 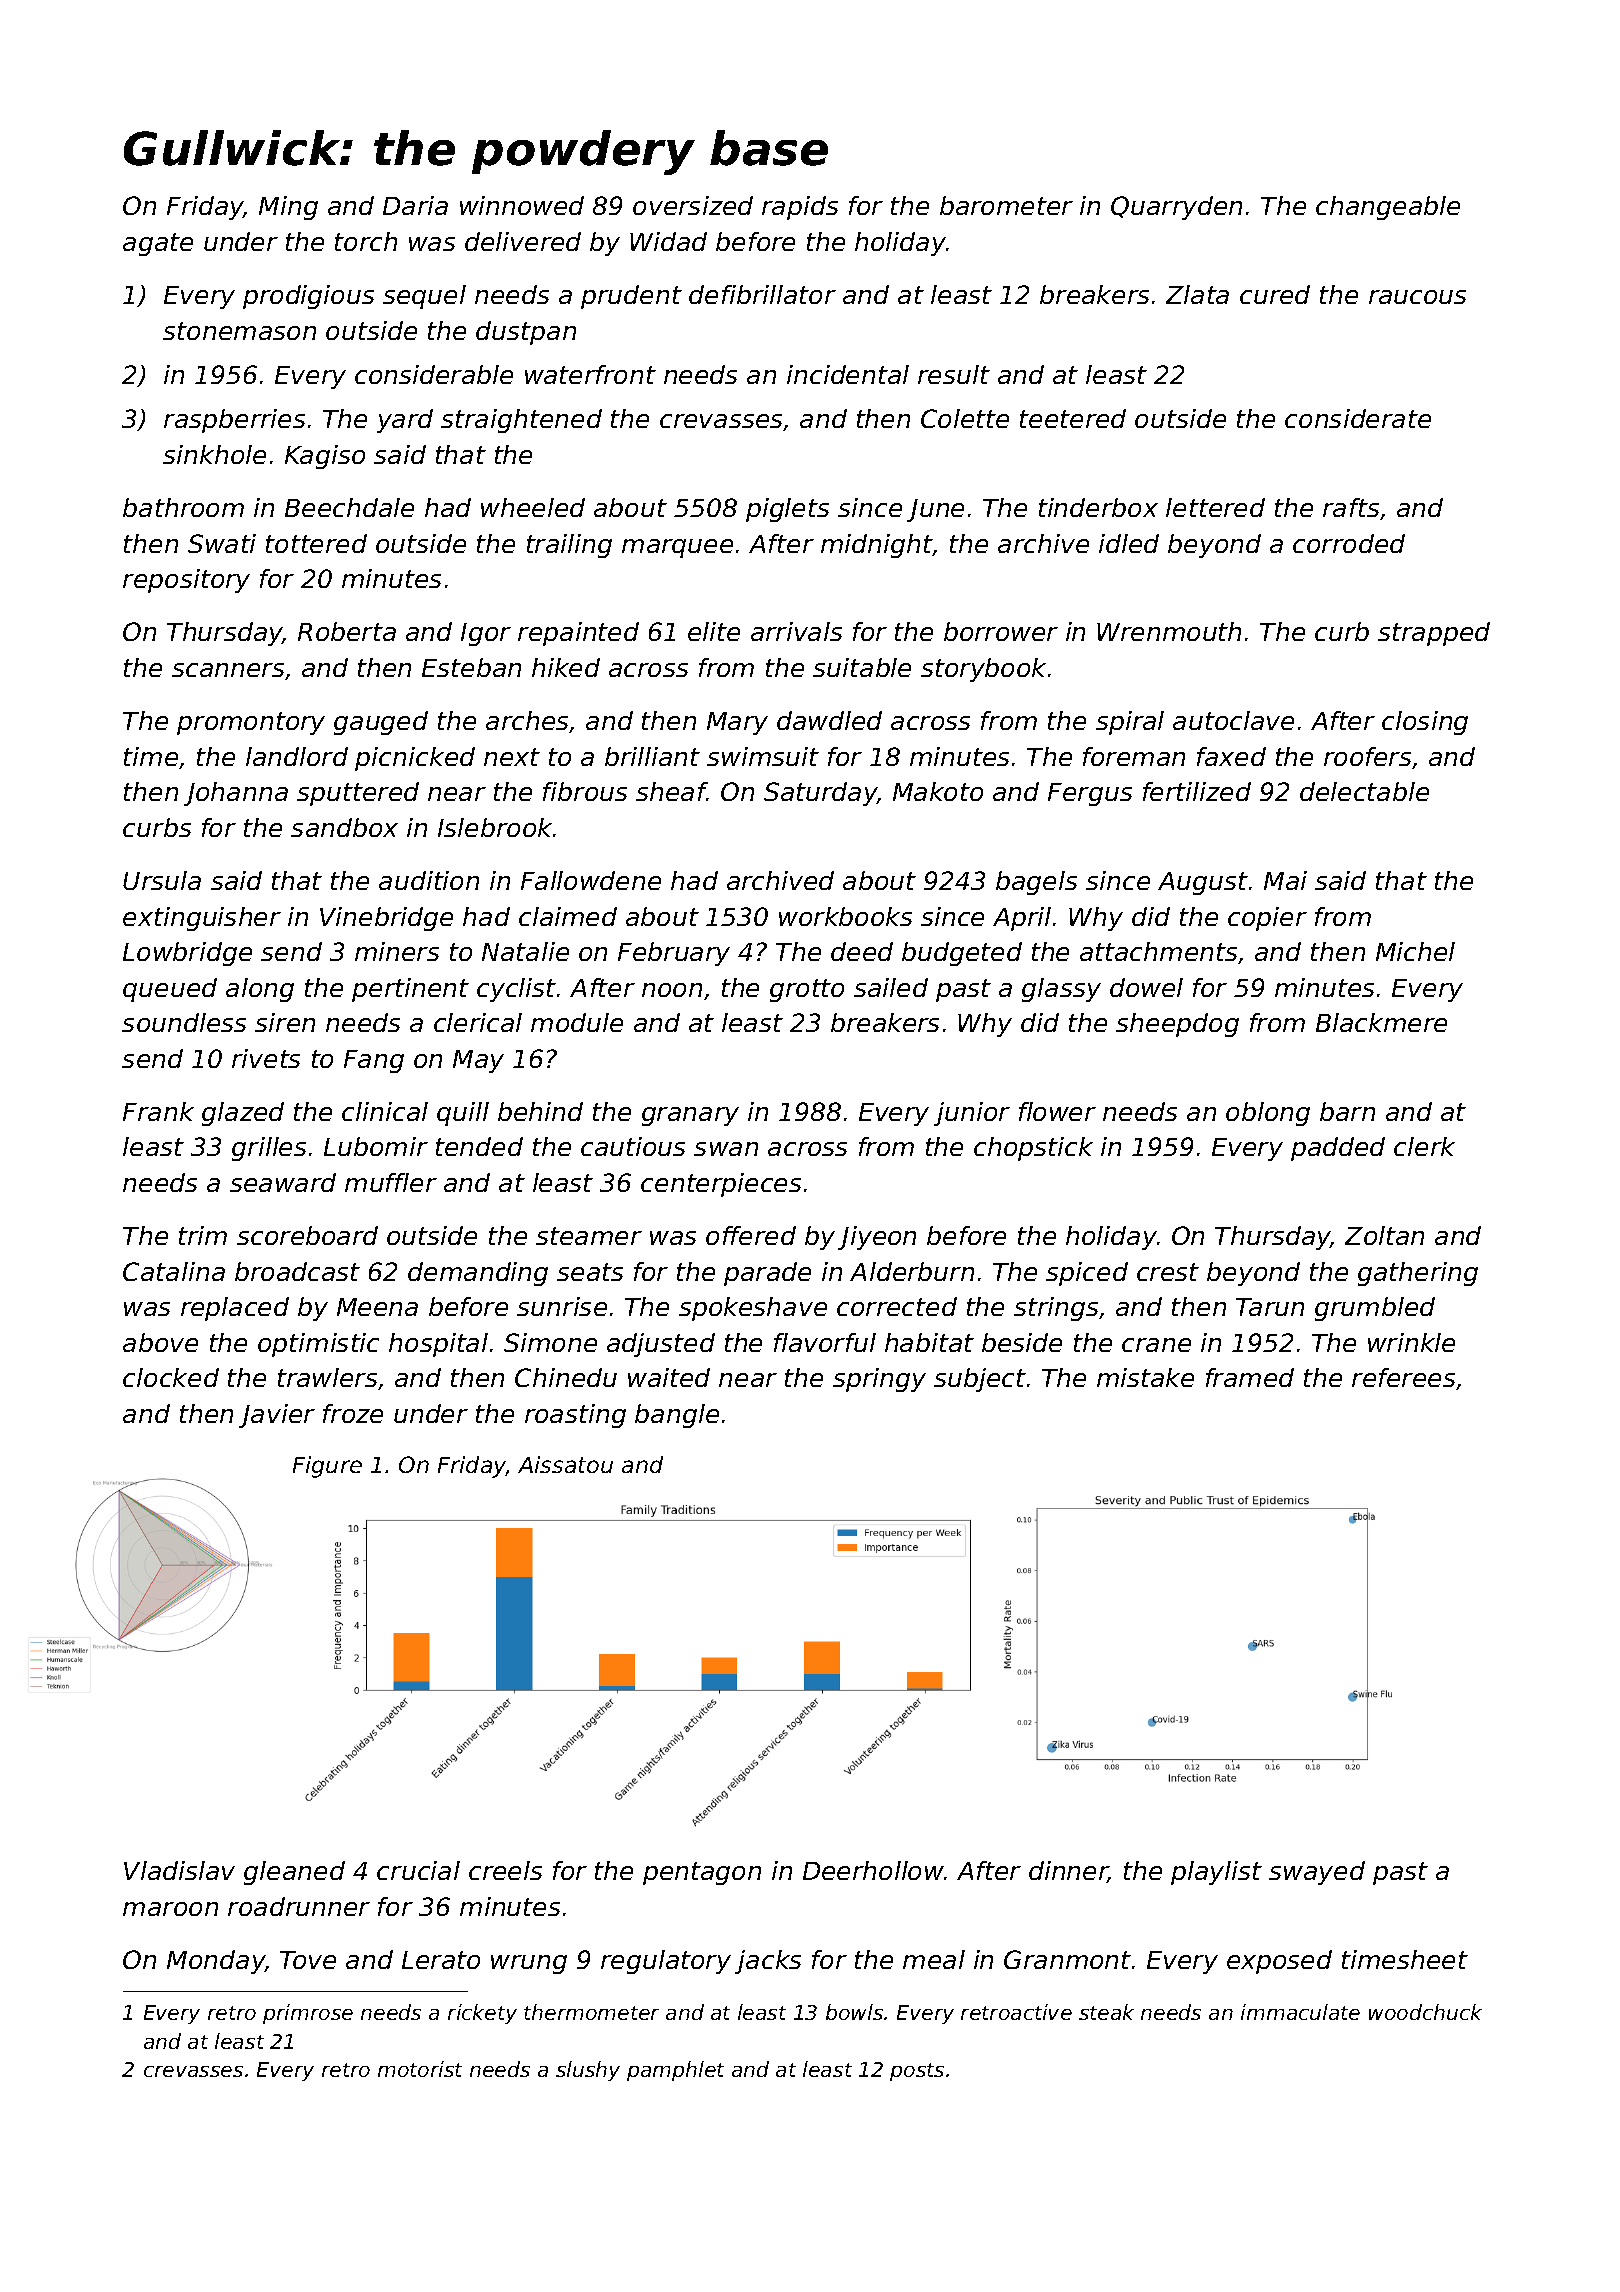 I want to click on Zlata, so click(x=1197, y=294).
